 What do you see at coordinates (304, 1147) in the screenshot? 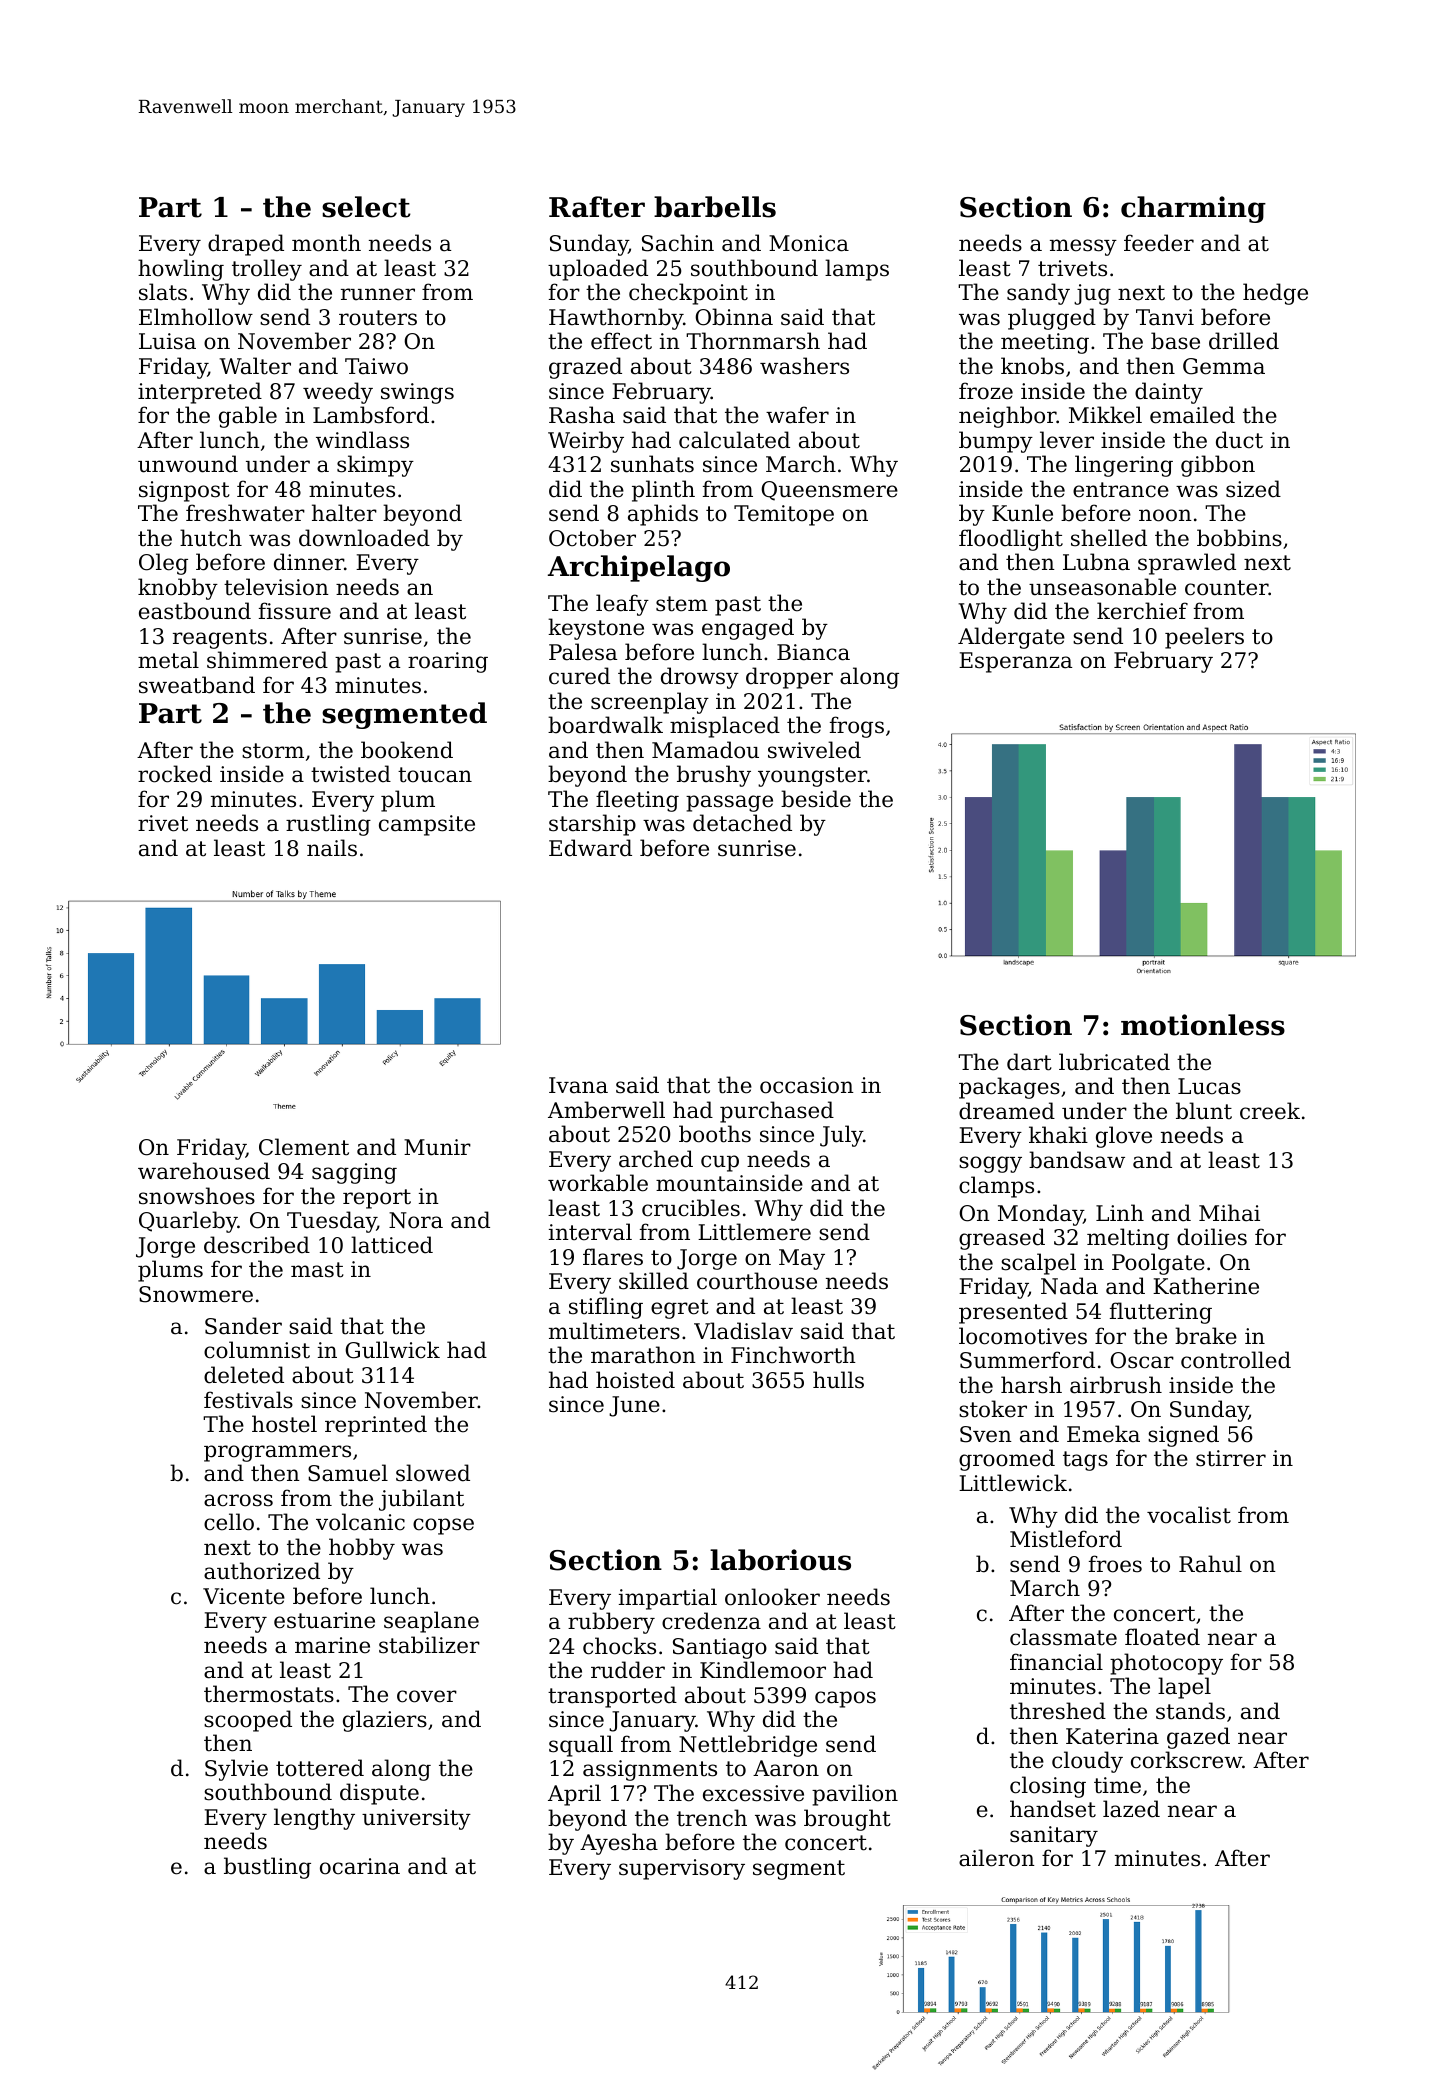
I see `Clement` at bounding box center [304, 1147].
